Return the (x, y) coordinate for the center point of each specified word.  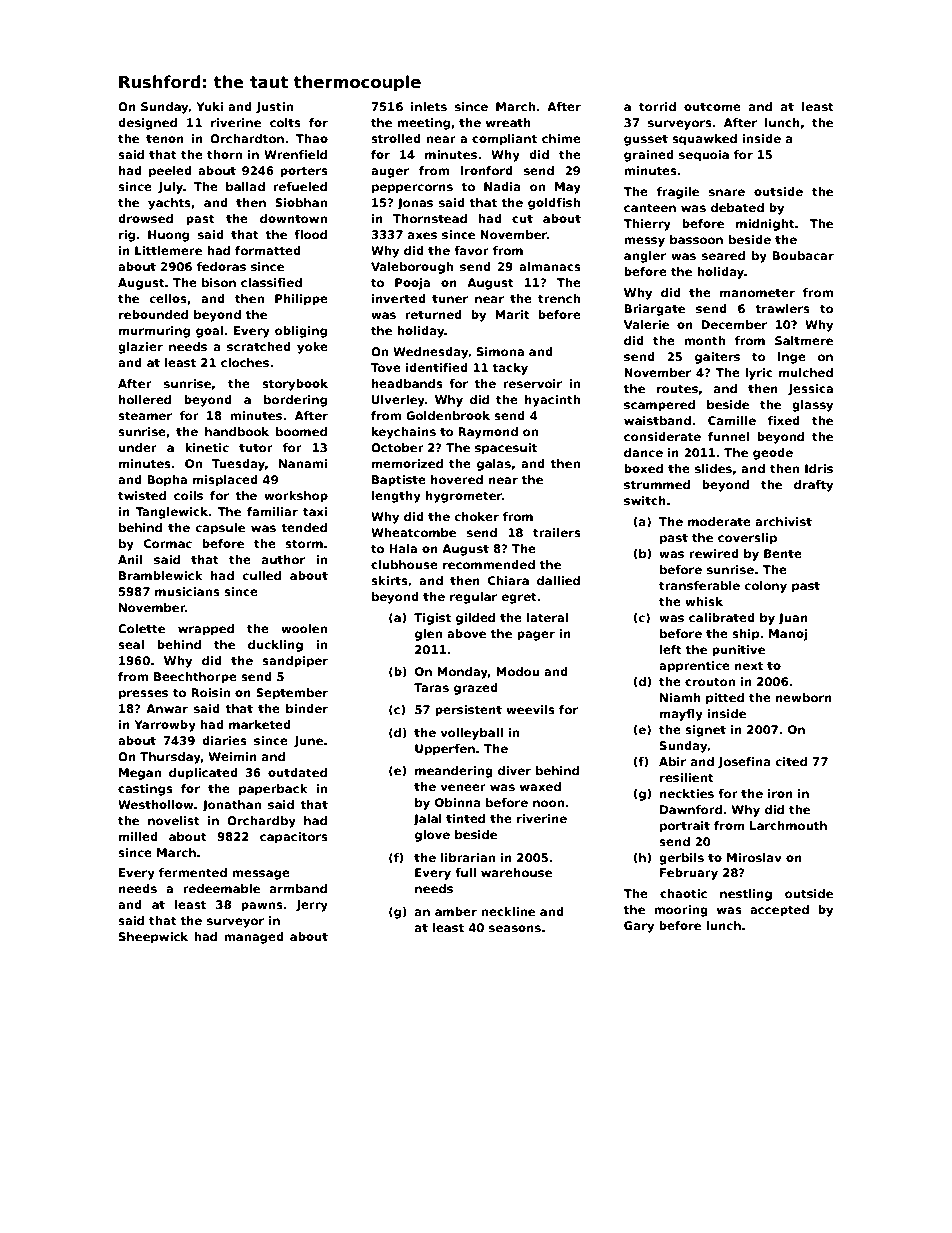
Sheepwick (153, 938)
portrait (685, 827)
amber (456, 911)
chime (561, 138)
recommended (489, 564)
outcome (712, 107)
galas (494, 465)
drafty (813, 486)
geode (773, 454)
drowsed (145, 218)
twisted (142, 495)
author (283, 559)
